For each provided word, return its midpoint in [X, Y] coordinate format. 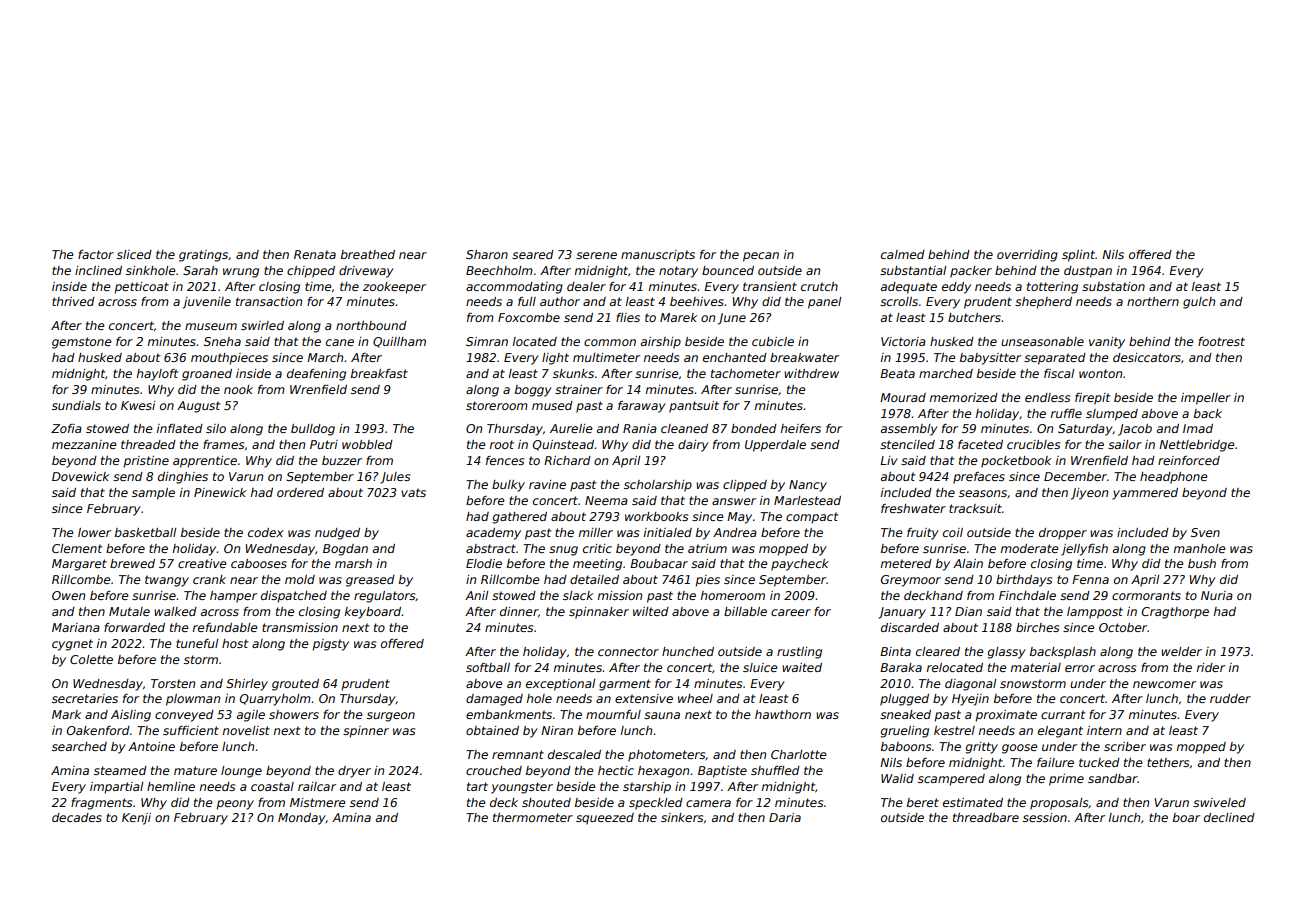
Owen [68, 595]
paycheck [800, 565]
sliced [134, 254]
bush [1202, 563]
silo [216, 428]
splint [1079, 256]
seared [533, 254]
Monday [302, 819]
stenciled [907, 444]
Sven [1205, 532]
